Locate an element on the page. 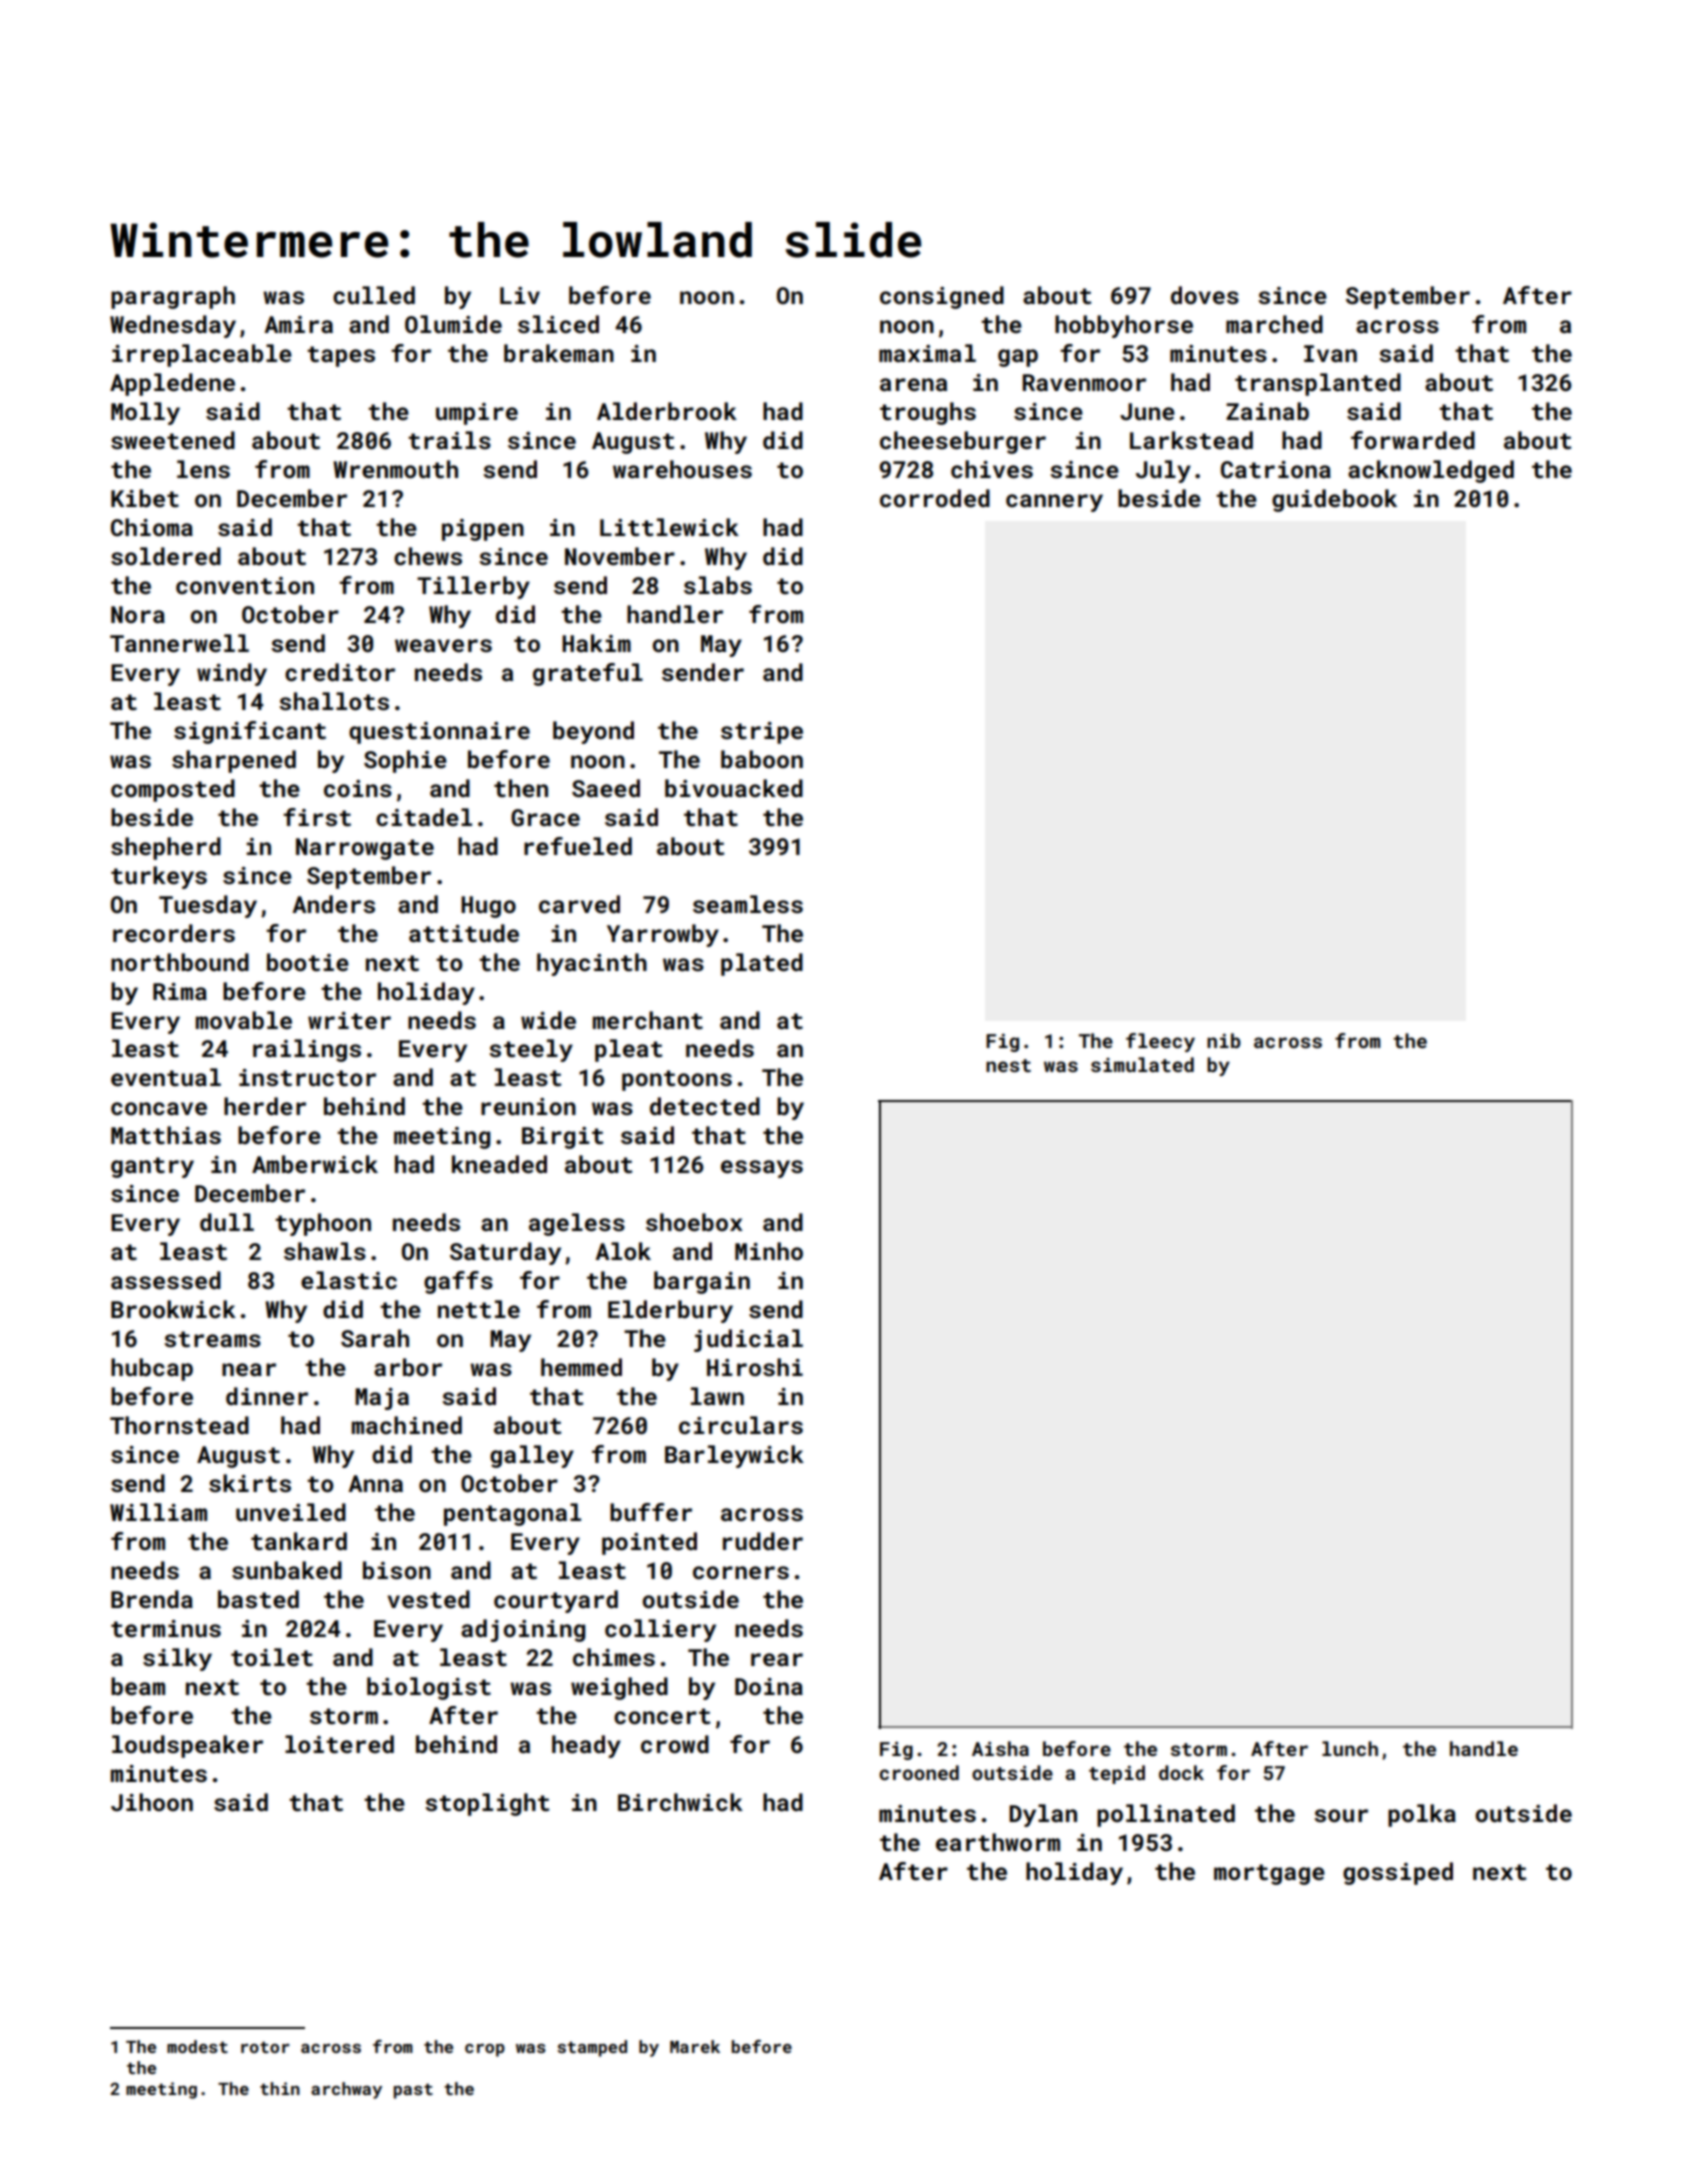 Image resolution: width=1683 pixels, height=2178 pixels. modest is located at coordinates (197, 2046).
